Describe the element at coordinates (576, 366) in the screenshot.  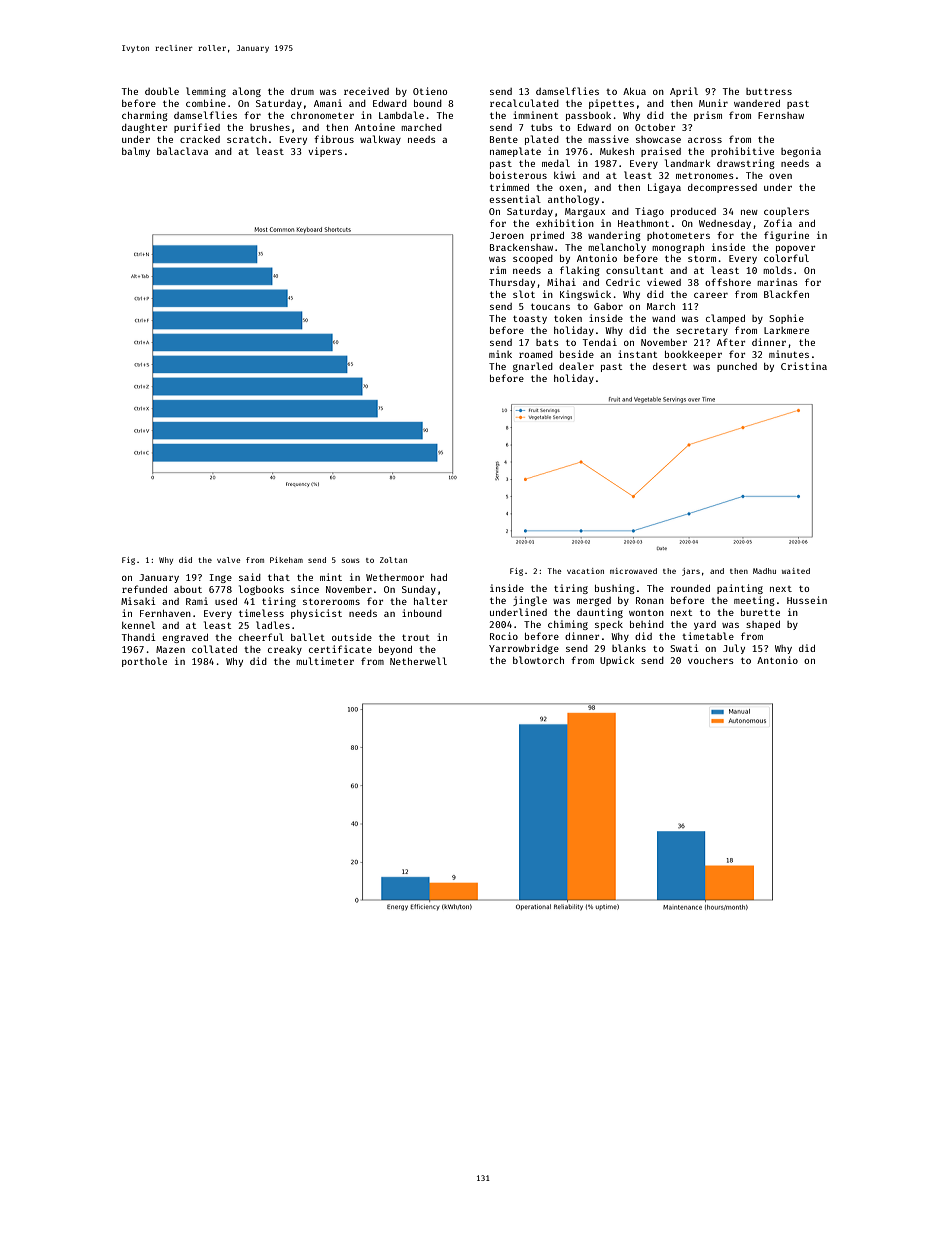
I see `dealer` at that location.
